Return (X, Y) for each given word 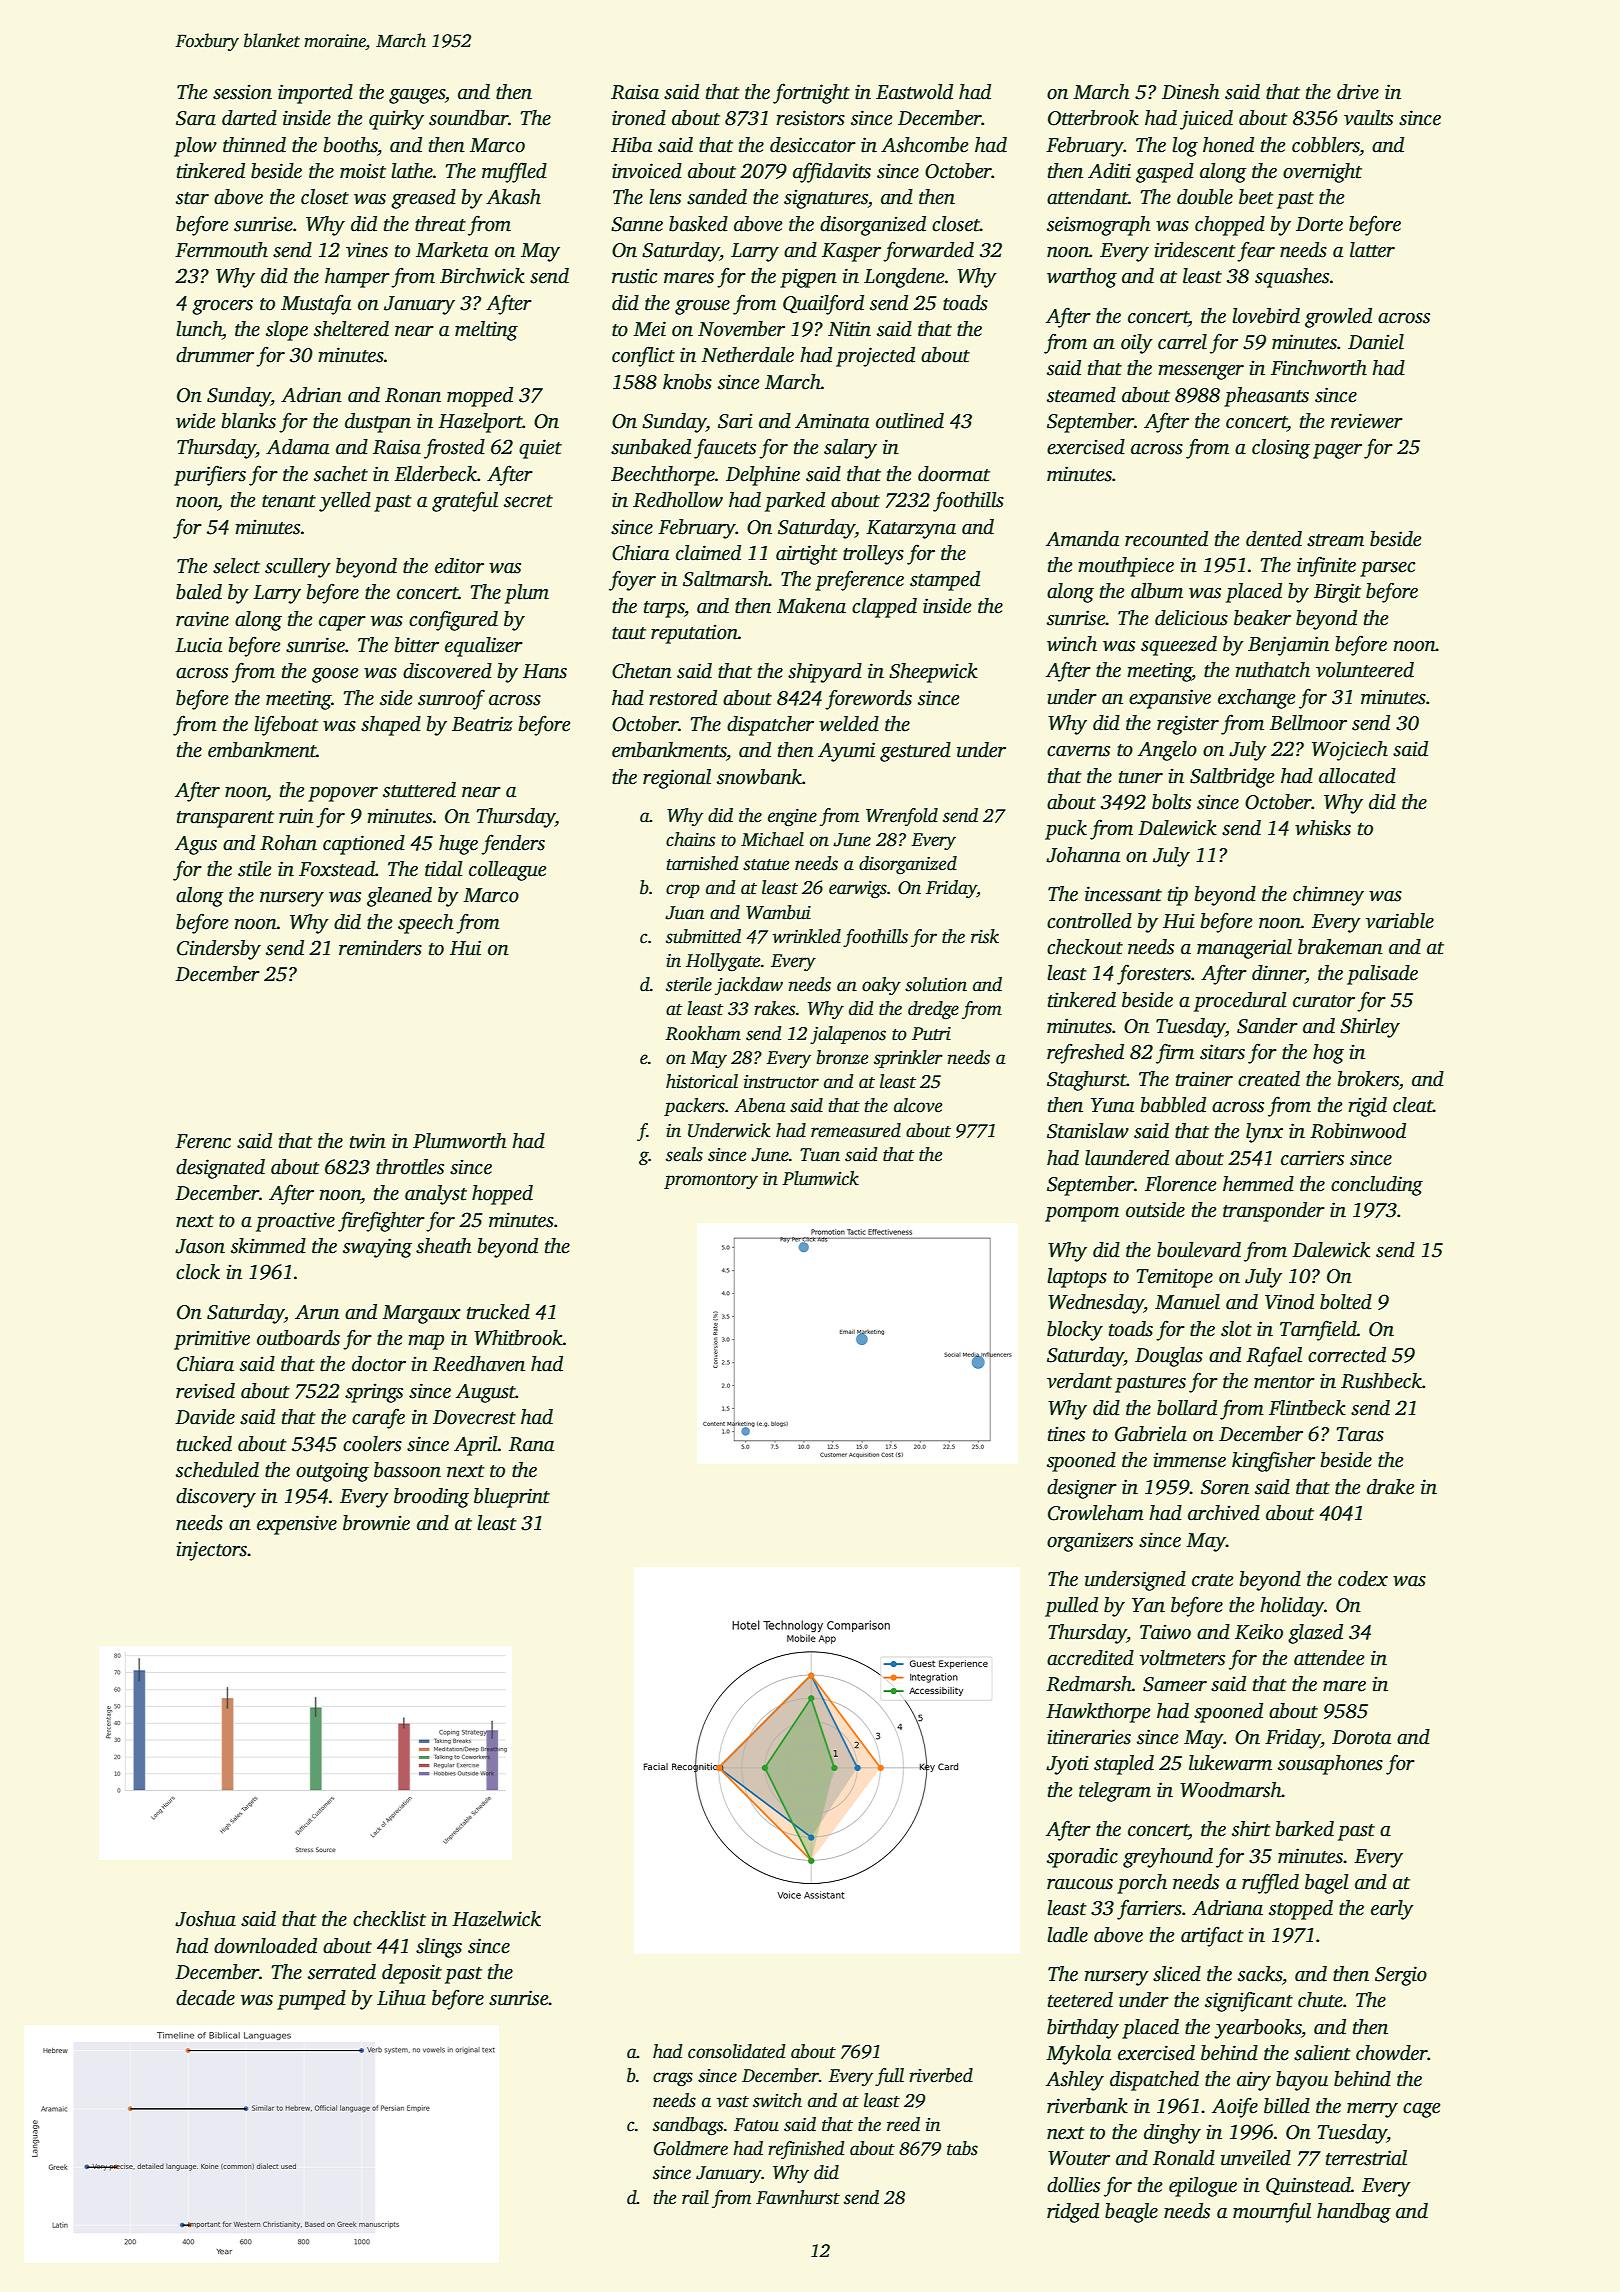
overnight (1322, 173)
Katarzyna (911, 529)
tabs (962, 2148)
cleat (1413, 1105)
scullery (298, 568)
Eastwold (914, 92)
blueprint (512, 1498)
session (242, 92)
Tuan (820, 1155)
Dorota (1361, 1737)
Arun (317, 1312)
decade (205, 1998)
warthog (1082, 278)
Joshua (205, 1919)
